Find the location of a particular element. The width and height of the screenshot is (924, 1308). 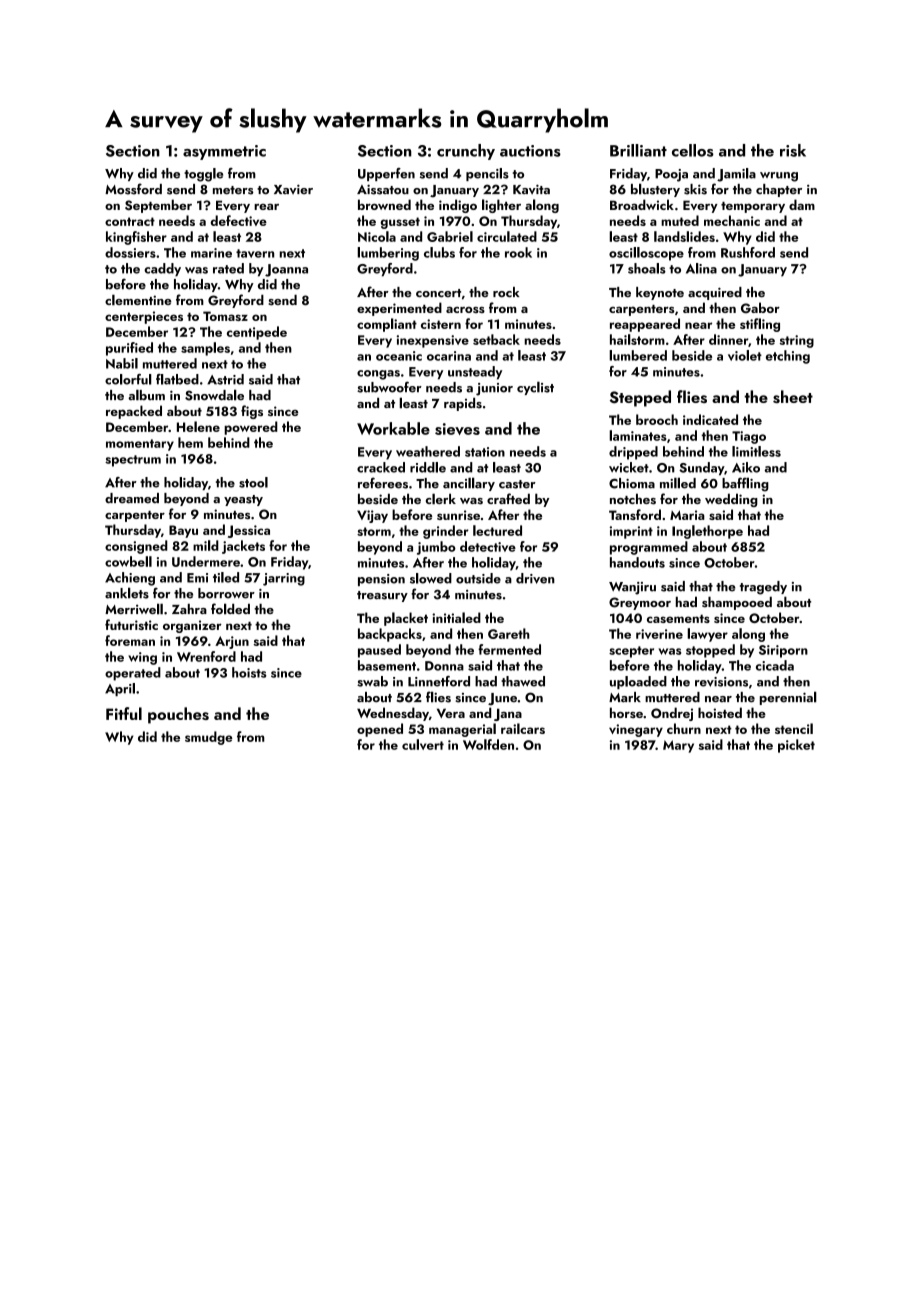

Xavier is located at coordinates (293, 189).
